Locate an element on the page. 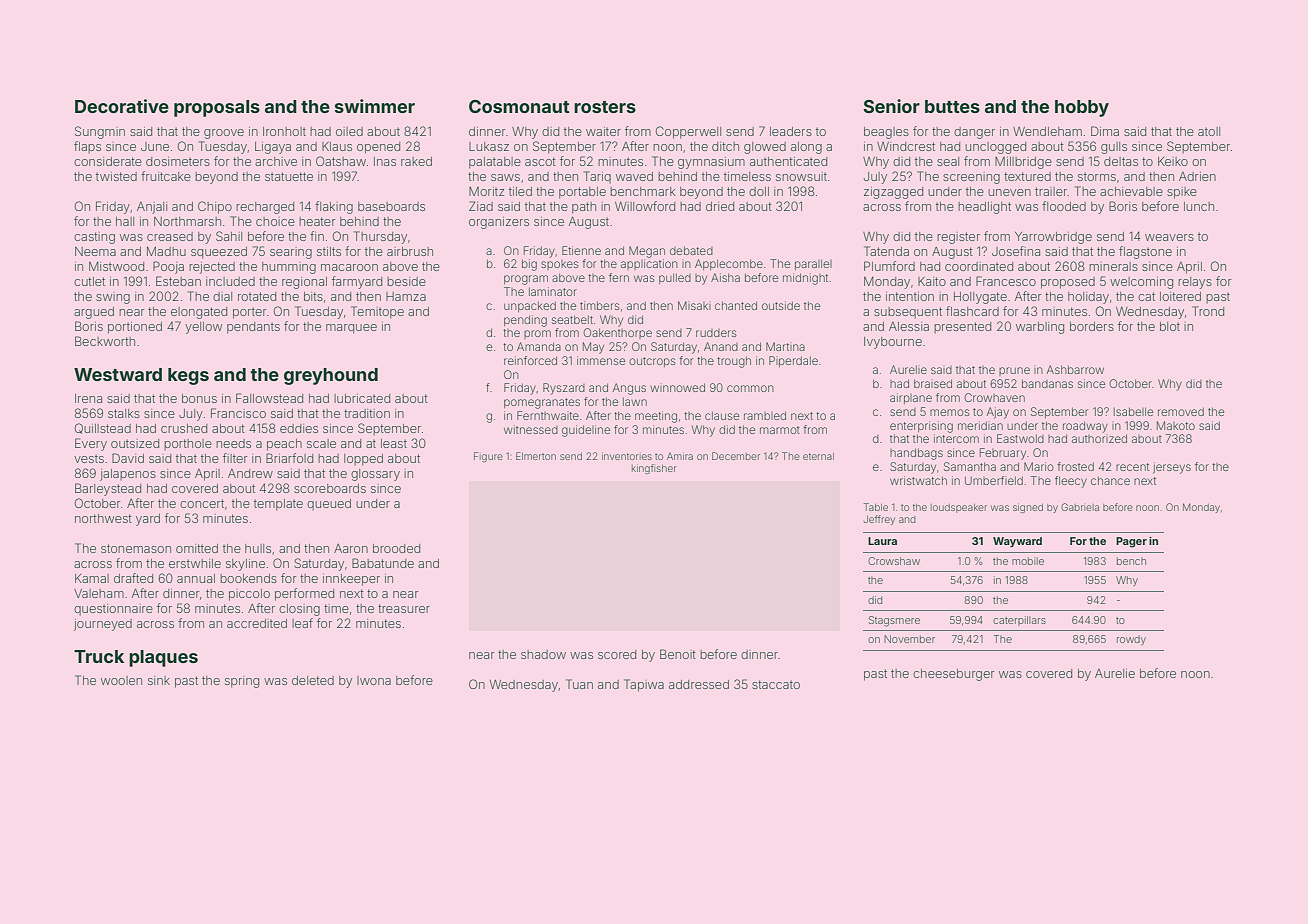  considerate is located at coordinates (108, 161).
